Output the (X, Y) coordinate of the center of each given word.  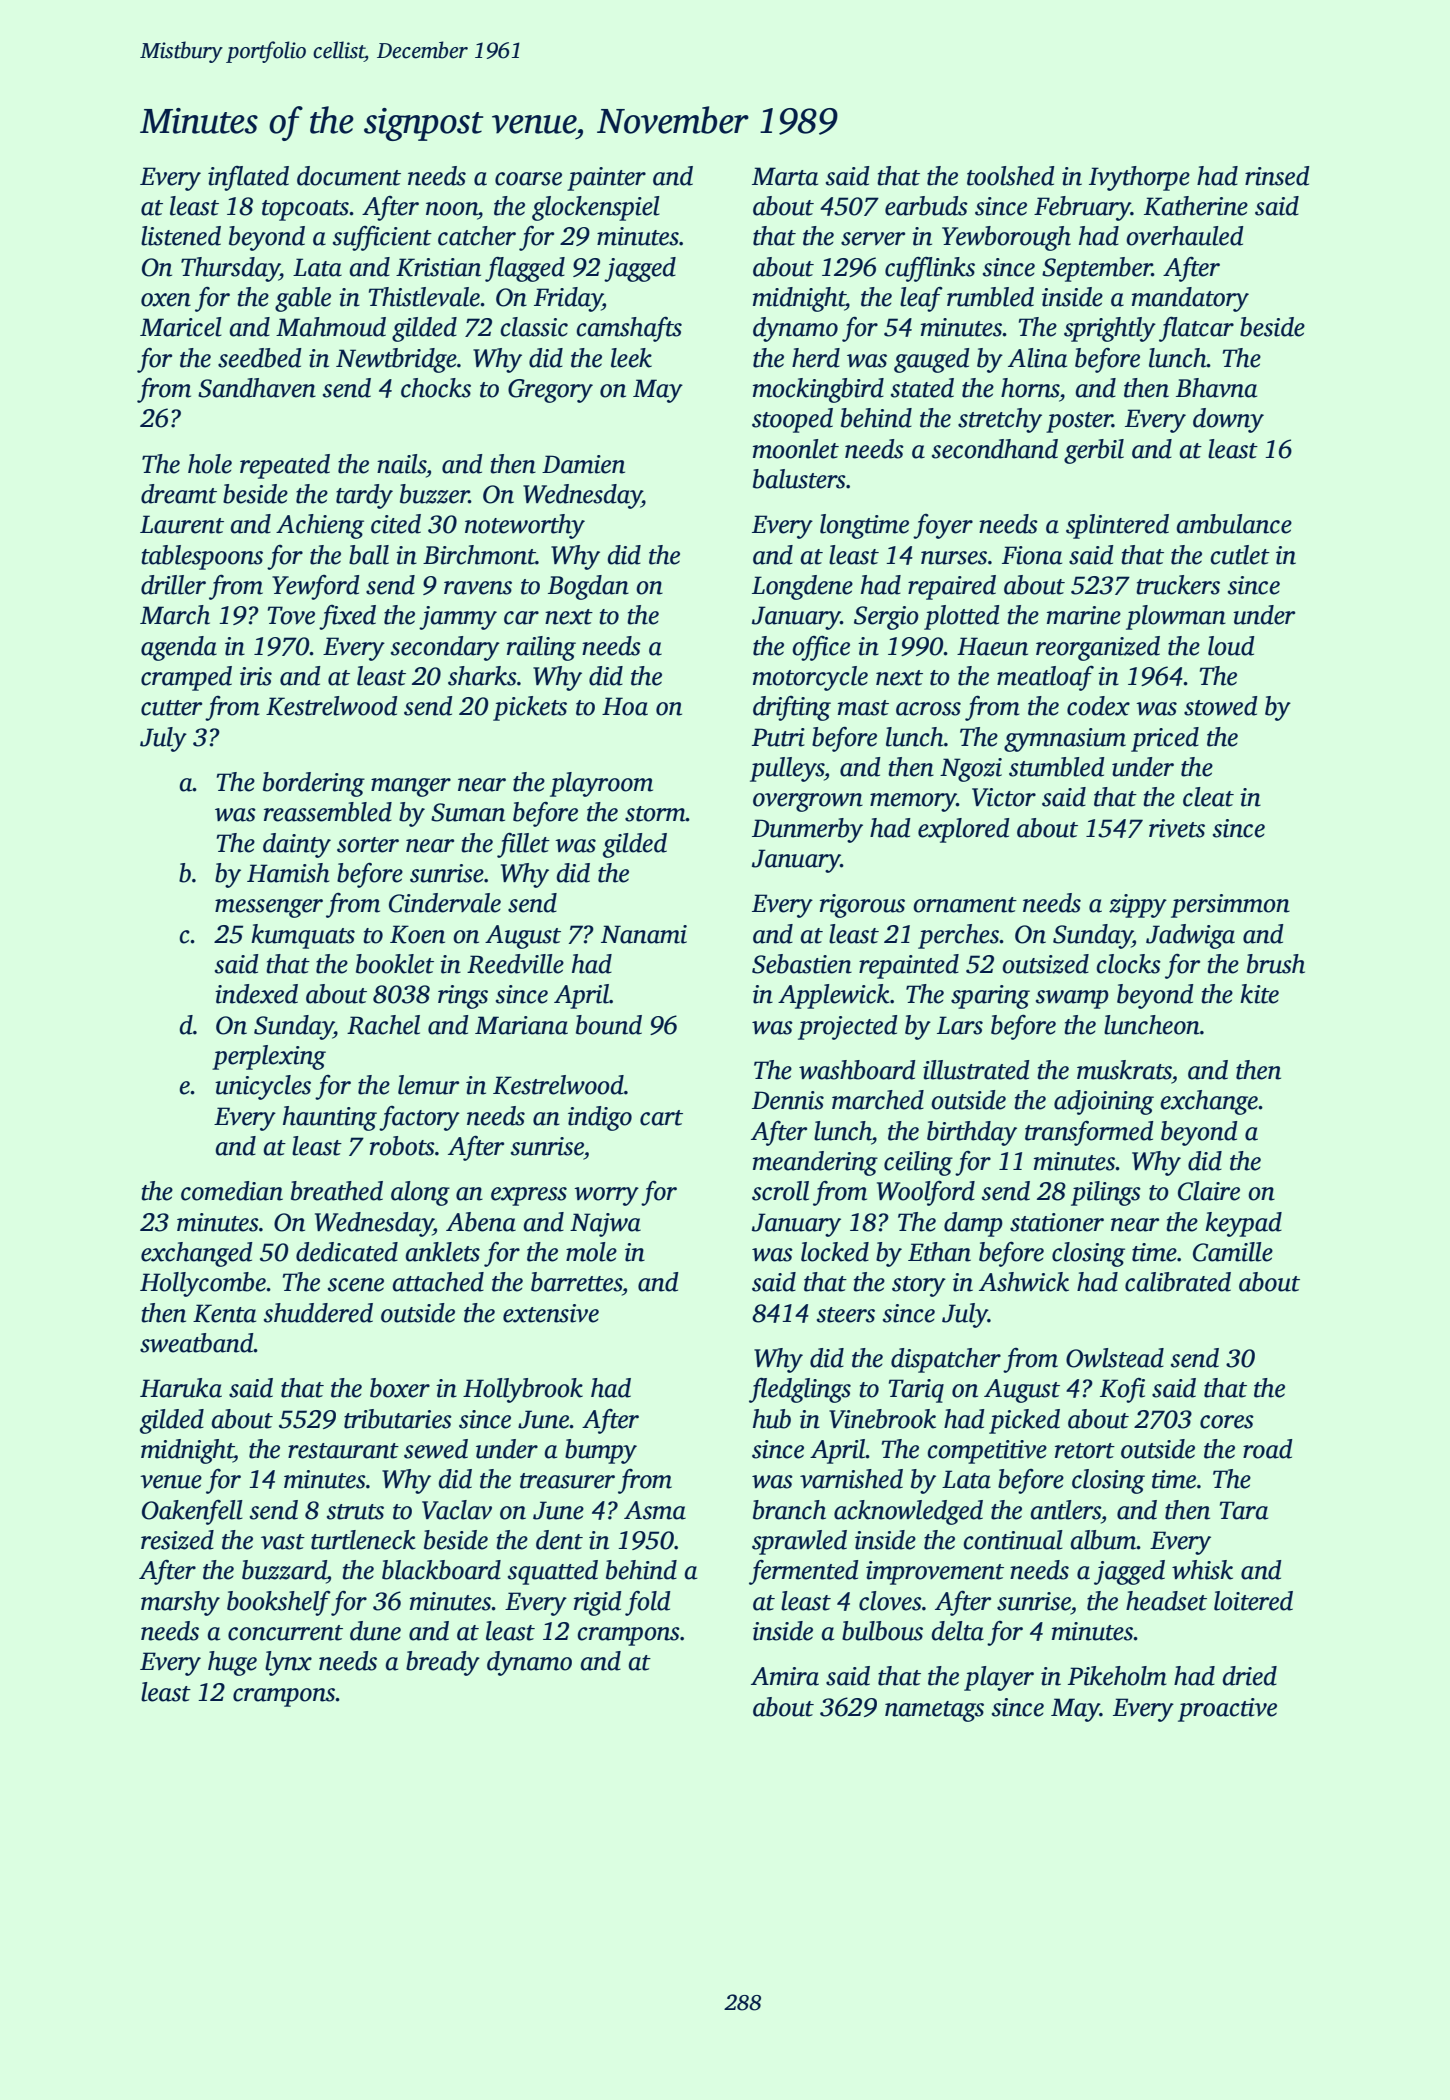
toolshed (1011, 176)
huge (232, 1663)
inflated (248, 178)
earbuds (926, 206)
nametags (934, 1711)
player (999, 1678)
